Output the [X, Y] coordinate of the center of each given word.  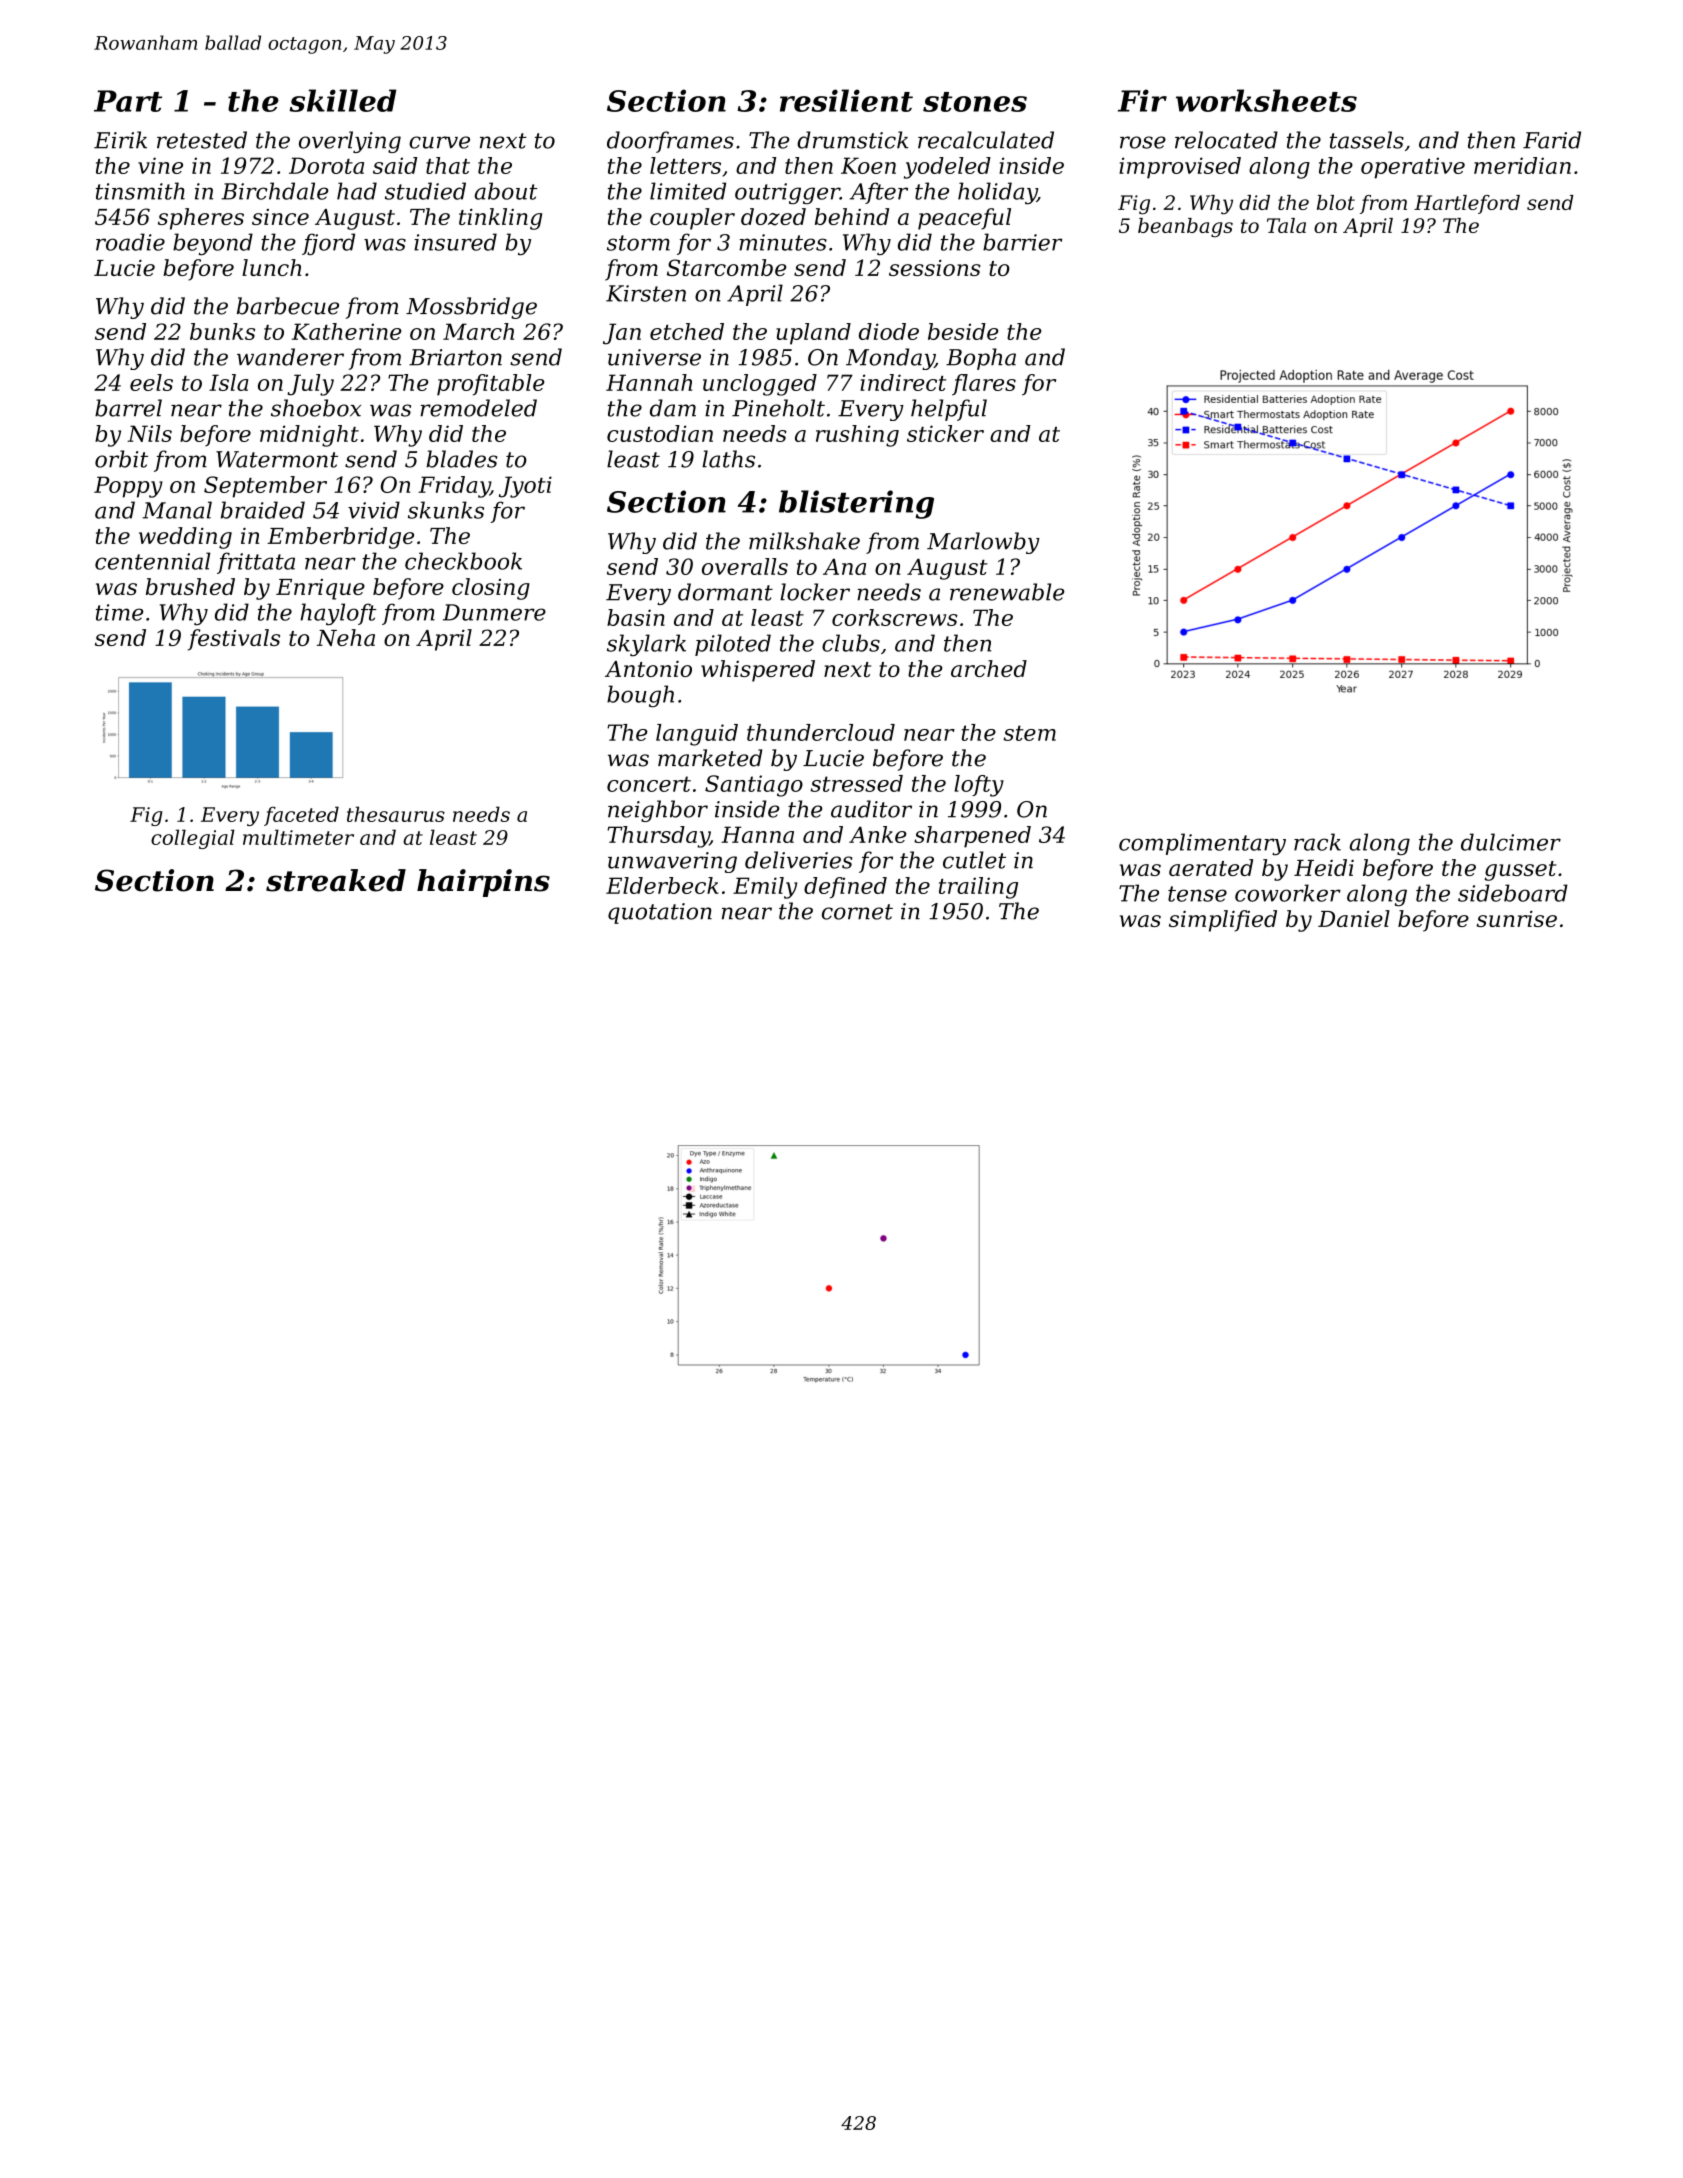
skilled [342, 100]
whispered [758, 671]
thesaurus [396, 814]
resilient [846, 100]
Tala [1286, 225]
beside [963, 331]
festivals [234, 640]
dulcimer [1511, 842]
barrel [128, 408]
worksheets [1266, 100]
